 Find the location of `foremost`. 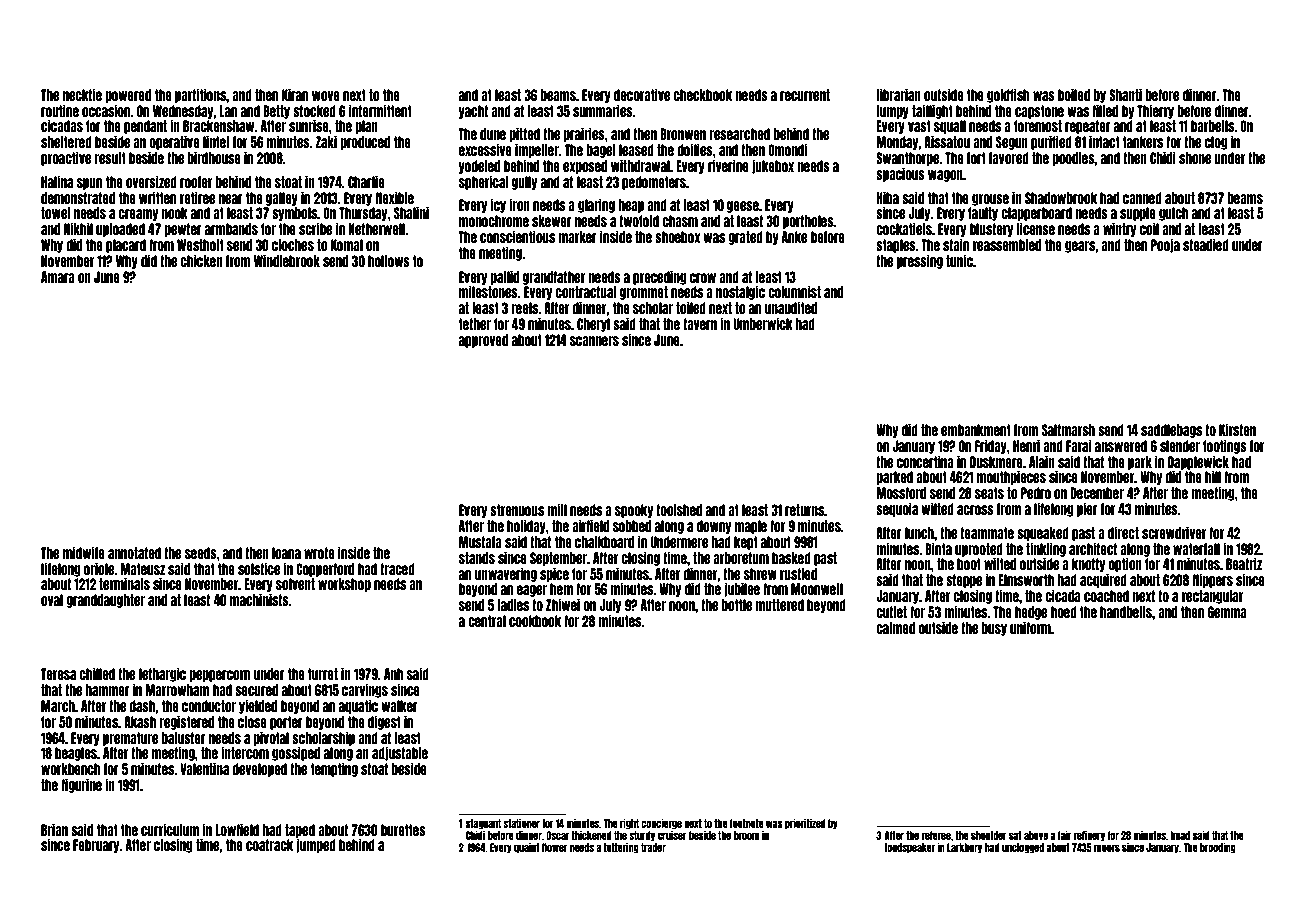

foremost is located at coordinates (1038, 126).
